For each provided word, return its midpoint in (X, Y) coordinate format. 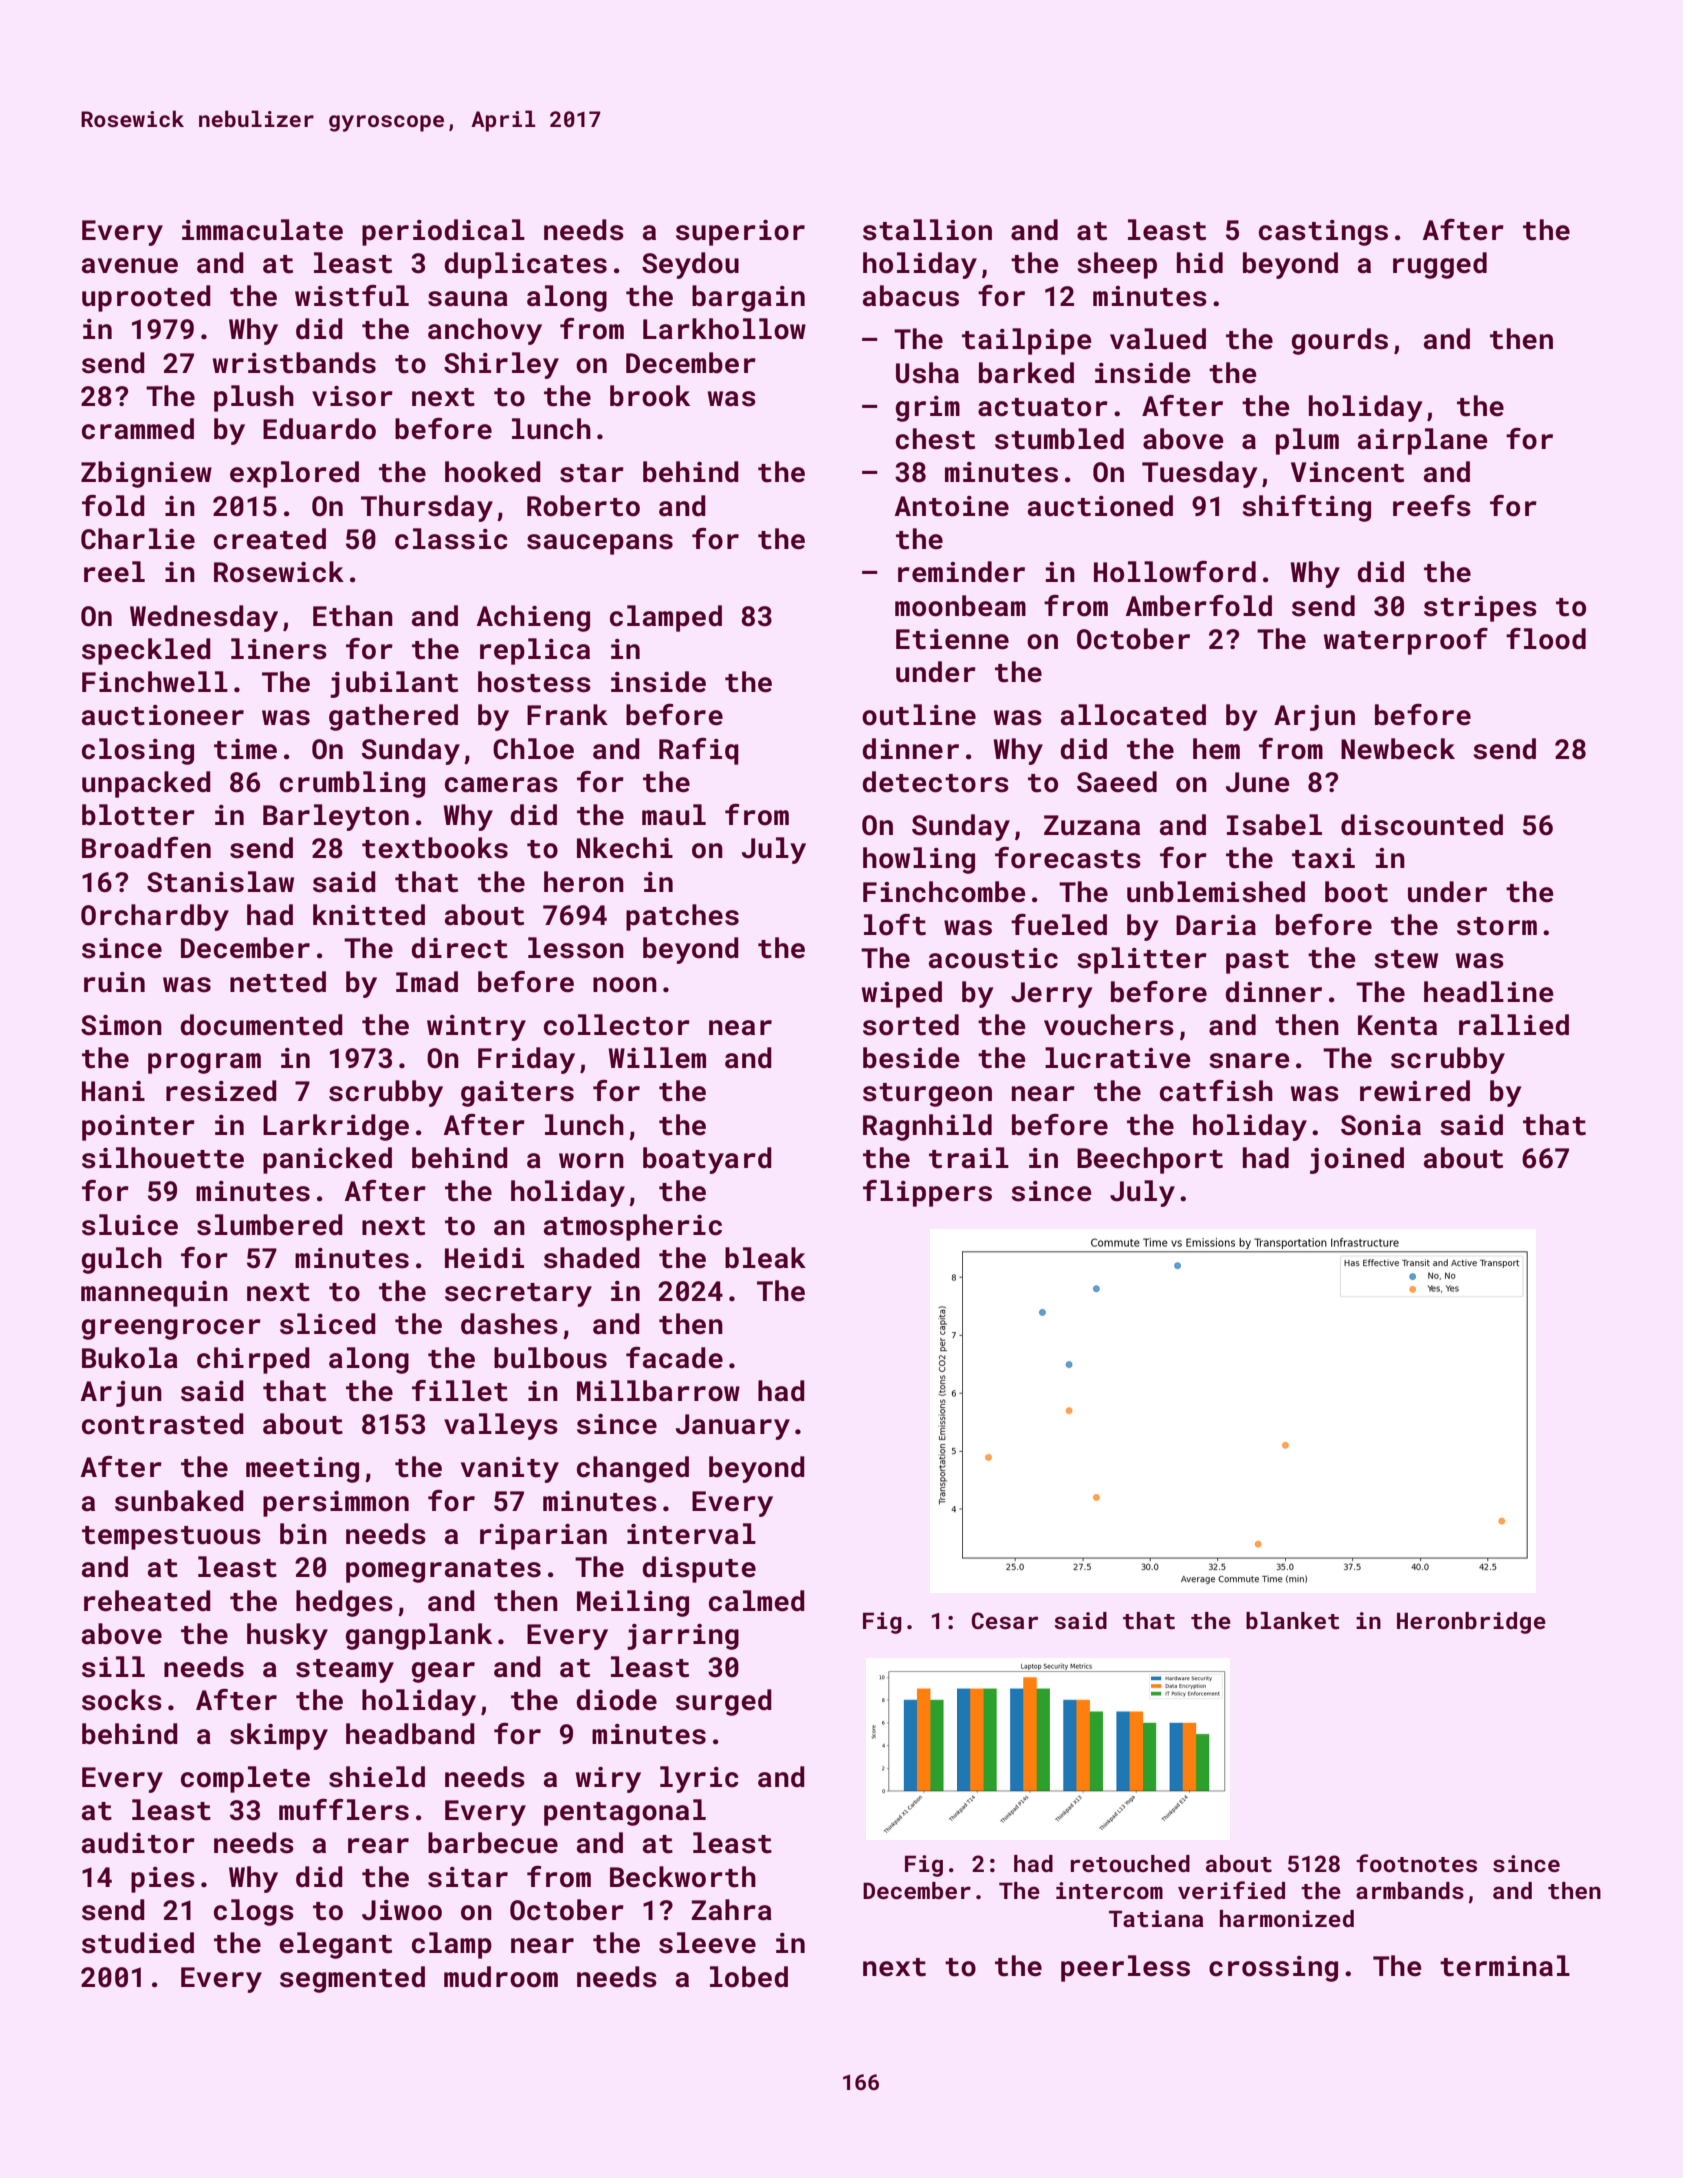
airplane (1422, 441)
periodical (443, 232)
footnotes (1416, 1863)
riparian (543, 1537)
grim (927, 409)
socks (122, 1700)
